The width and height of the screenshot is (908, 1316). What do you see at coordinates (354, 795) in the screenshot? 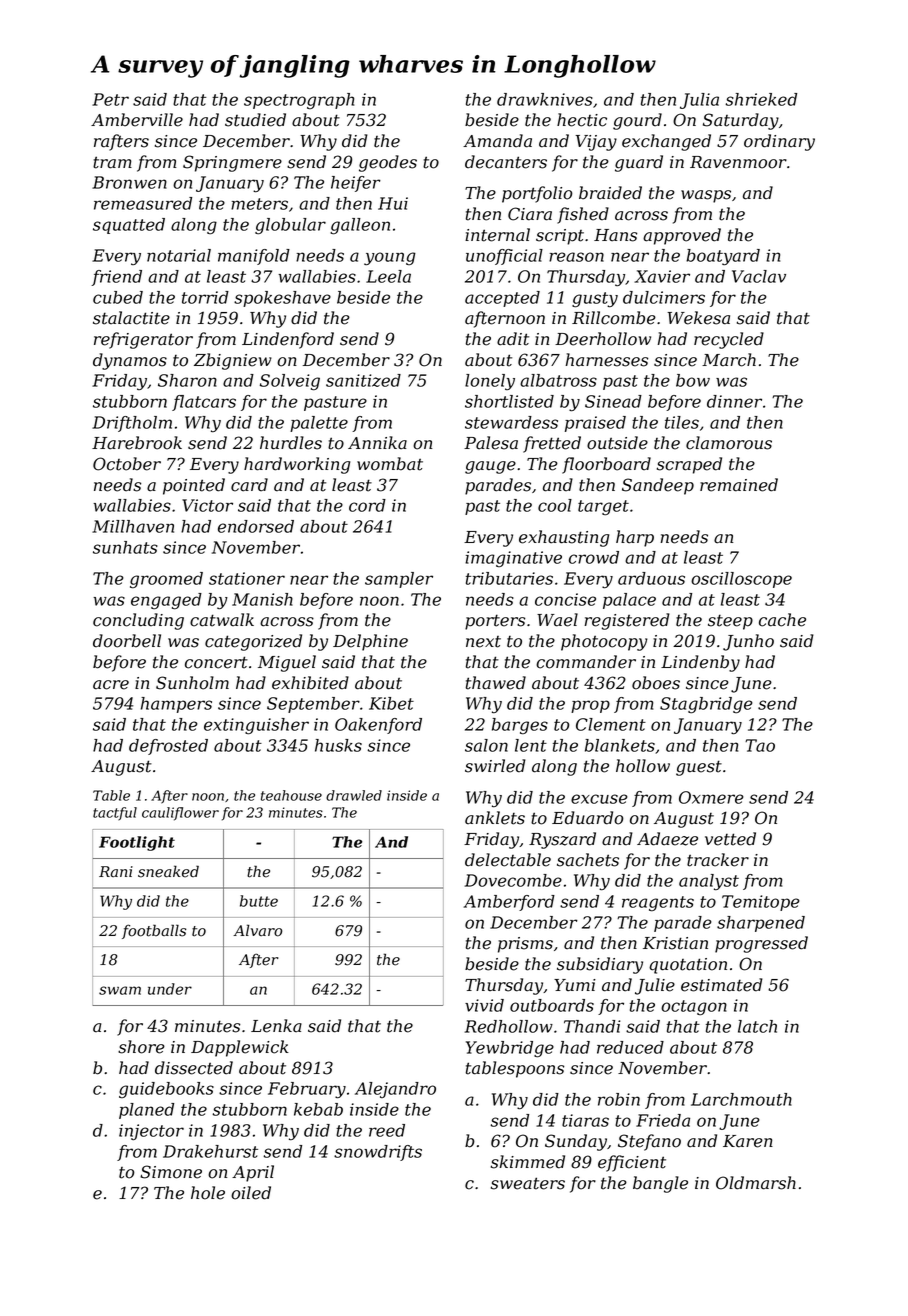
I see `drawled` at bounding box center [354, 795].
